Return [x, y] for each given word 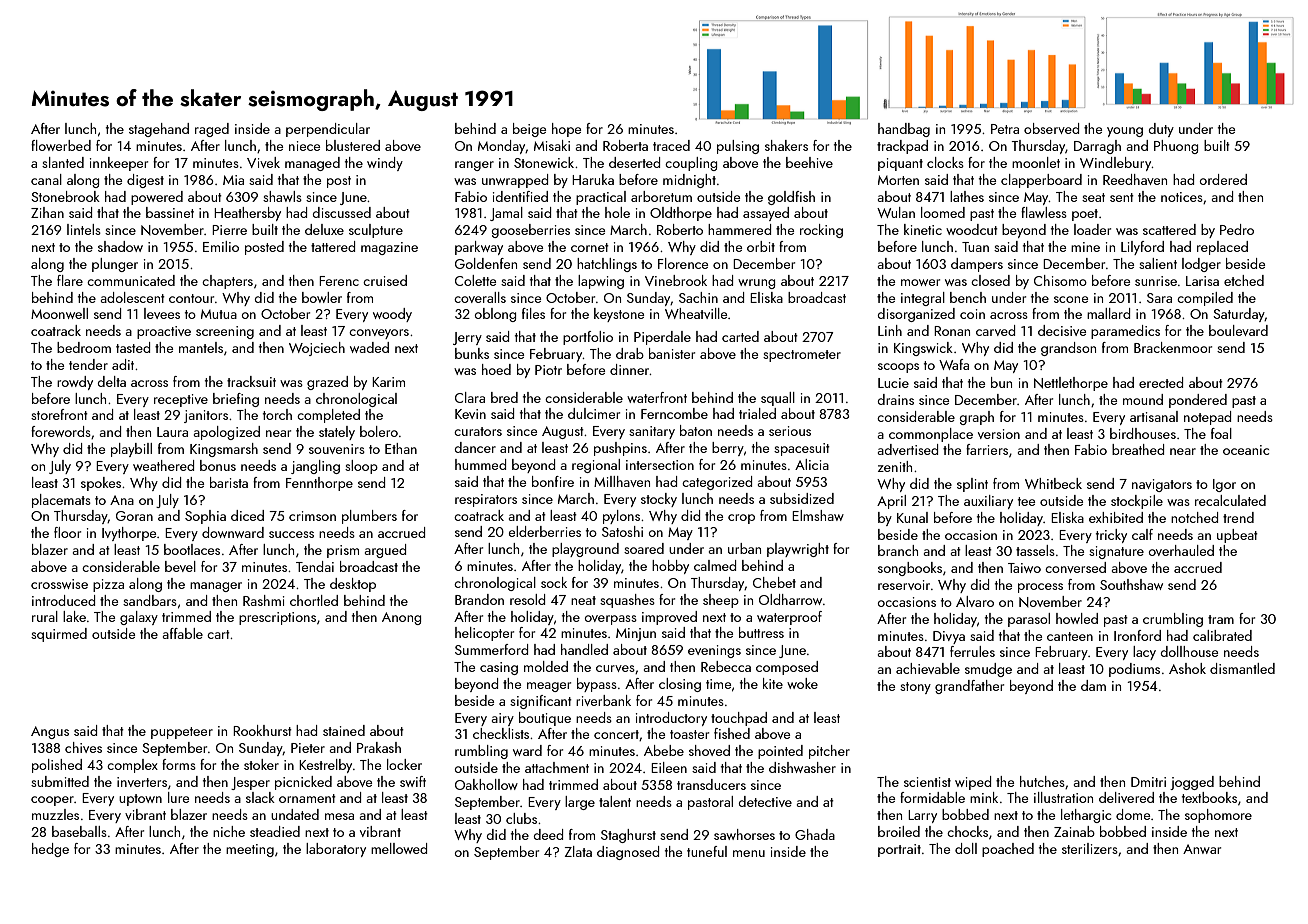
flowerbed [61, 145]
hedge [50, 850]
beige [529, 130]
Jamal [506, 214]
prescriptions [277, 618]
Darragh [1097, 147]
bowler [322, 297]
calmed [715, 565]
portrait [899, 850]
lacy [1144, 653]
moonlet [1036, 162]
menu [749, 853]
